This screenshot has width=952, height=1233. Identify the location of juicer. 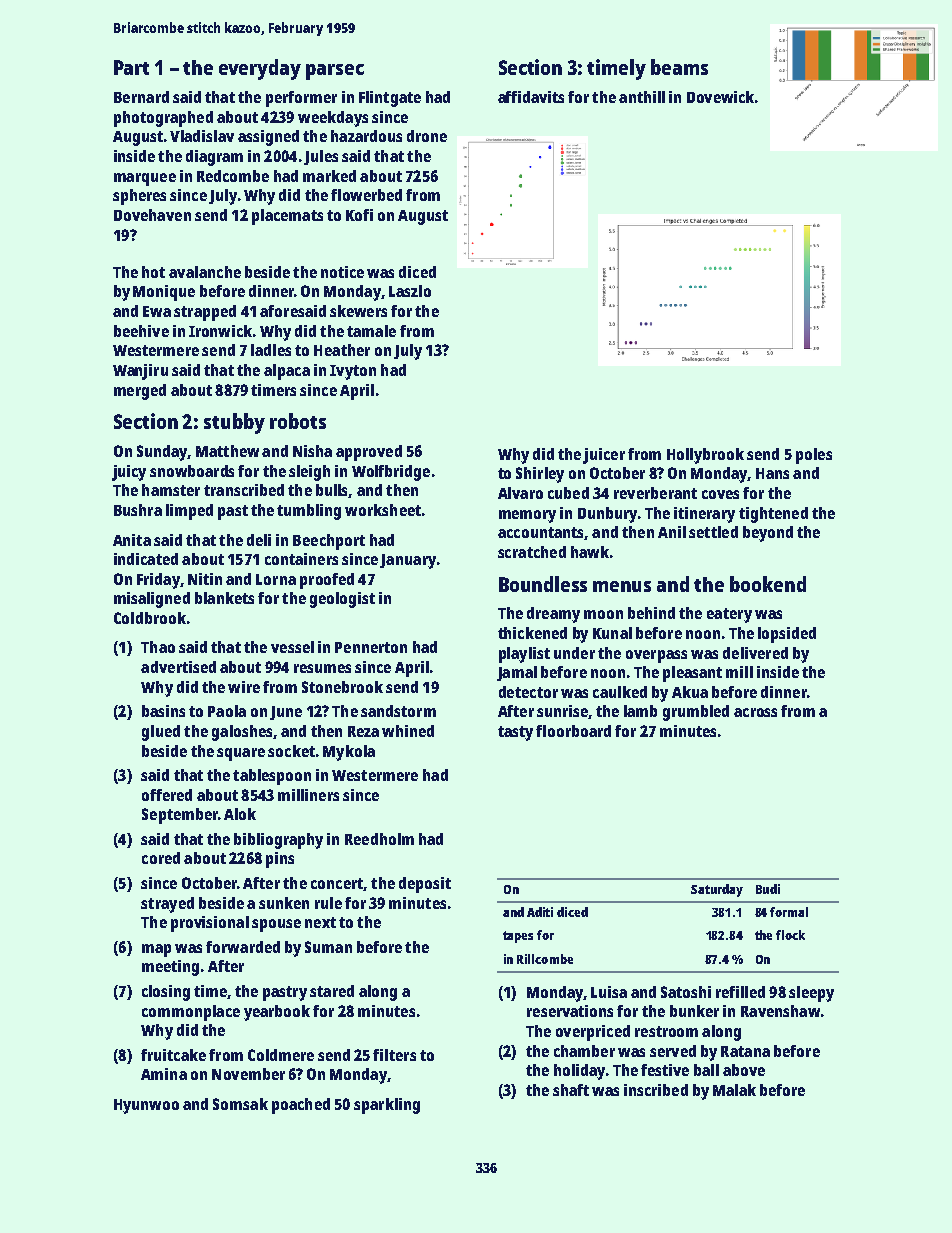
(604, 456).
